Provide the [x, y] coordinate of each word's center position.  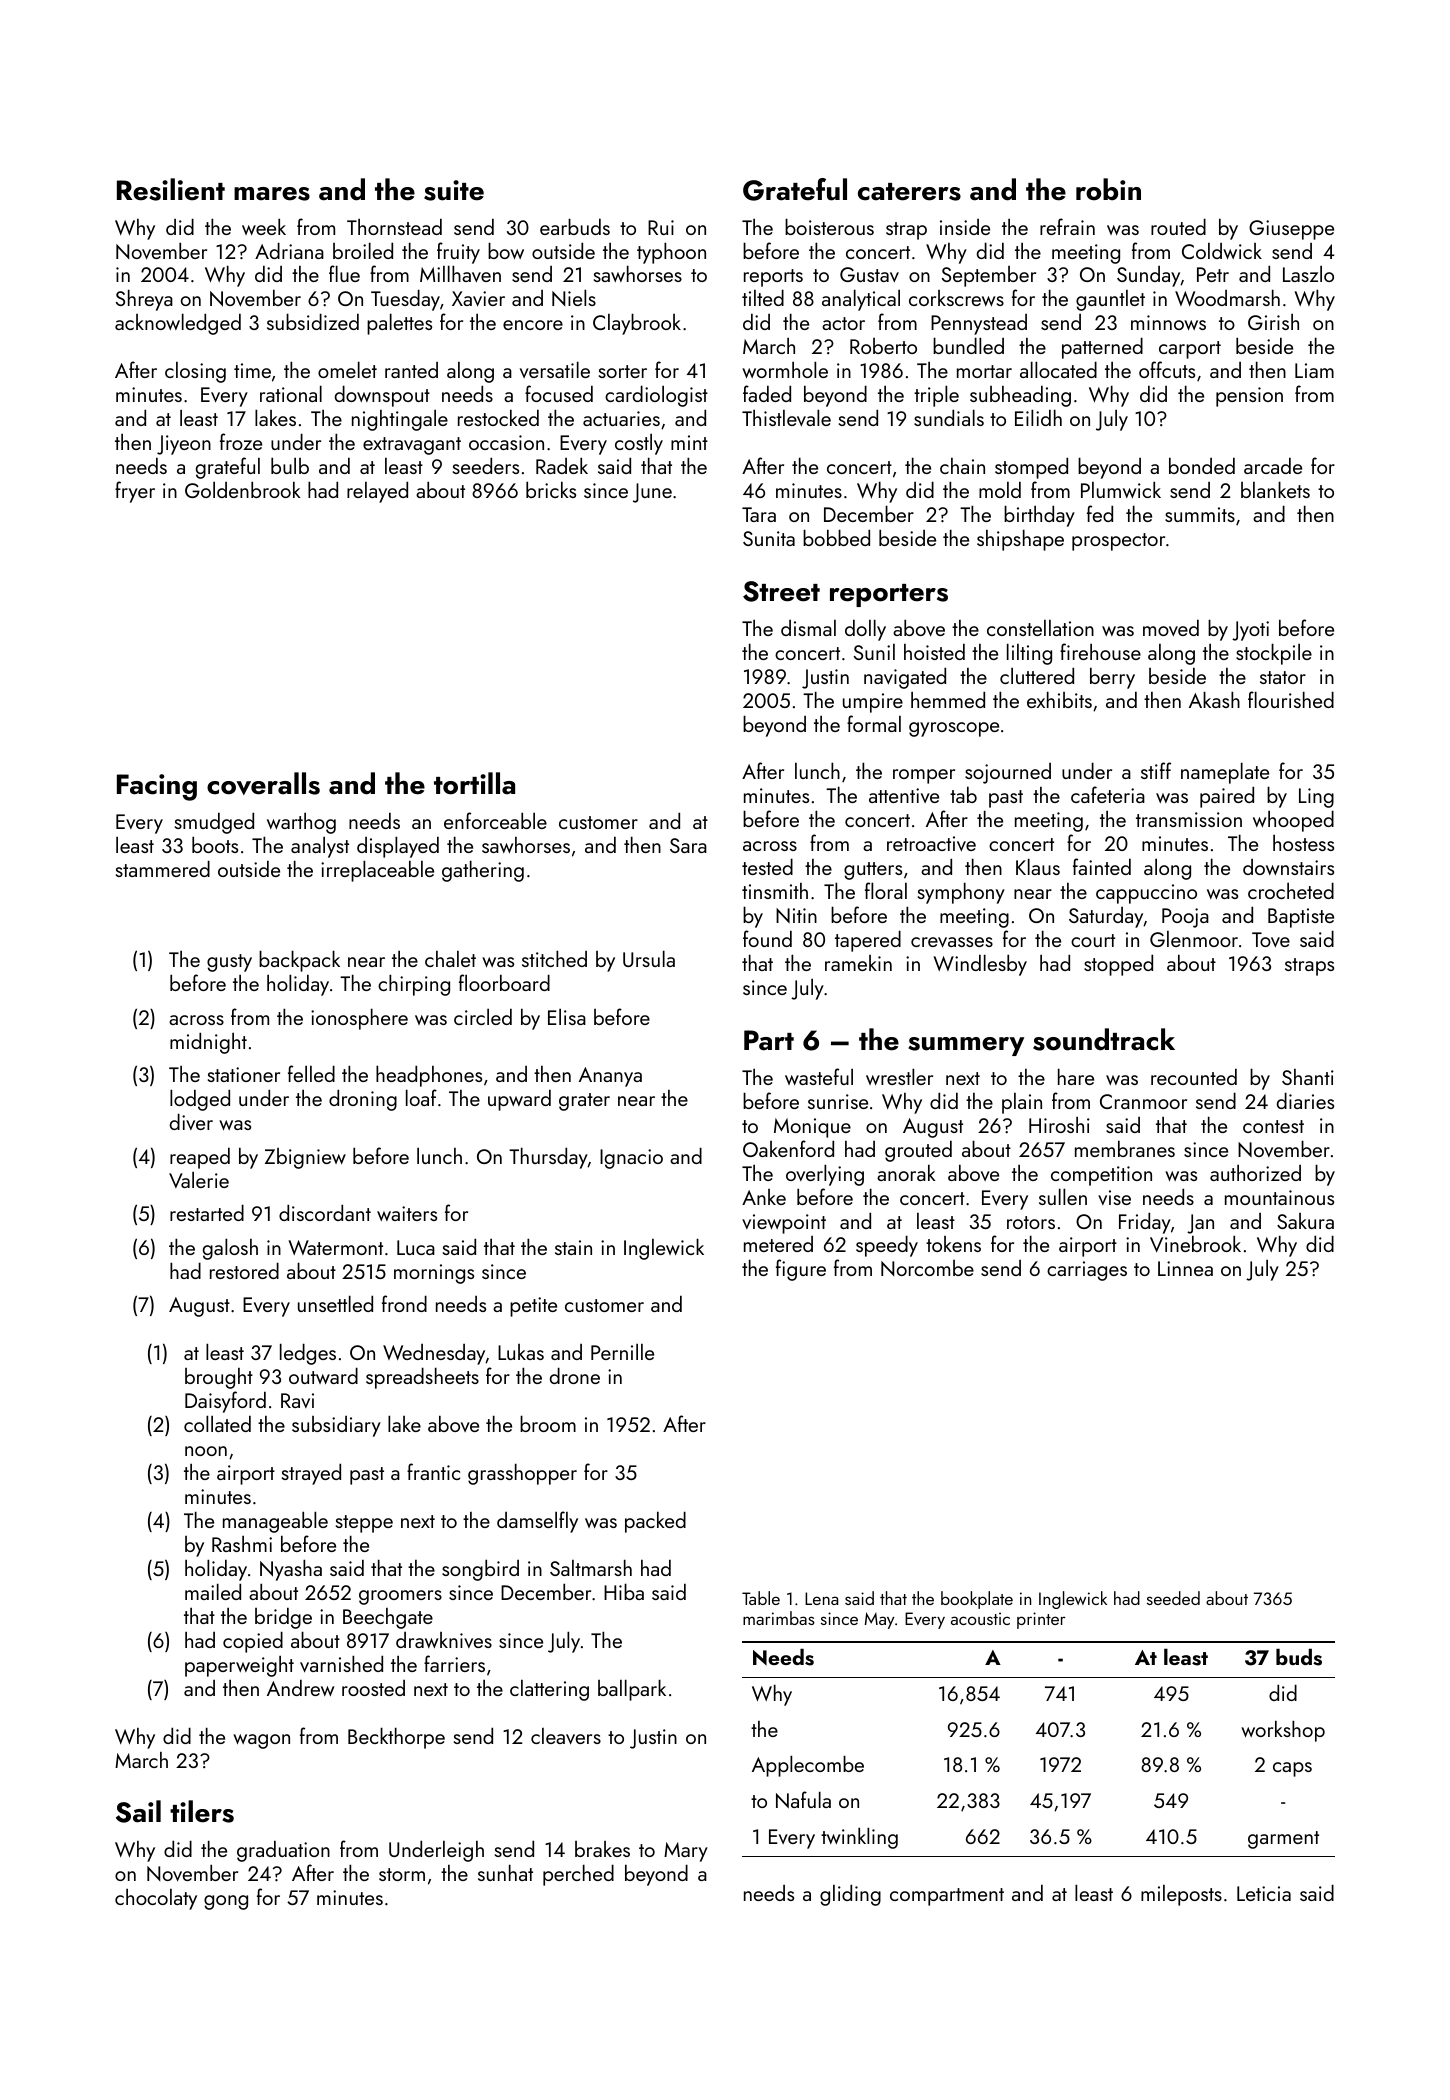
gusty [229, 963]
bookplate [977, 1600]
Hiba [624, 1591]
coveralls [263, 783]
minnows [1168, 322]
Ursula [649, 958]
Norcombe [927, 1268]
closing [195, 372]
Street [781, 591]
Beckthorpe [396, 1738]
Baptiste [1301, 918]
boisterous [829, 226]
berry [1112, 678]
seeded [1173, 1598]
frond [404, 1303]
